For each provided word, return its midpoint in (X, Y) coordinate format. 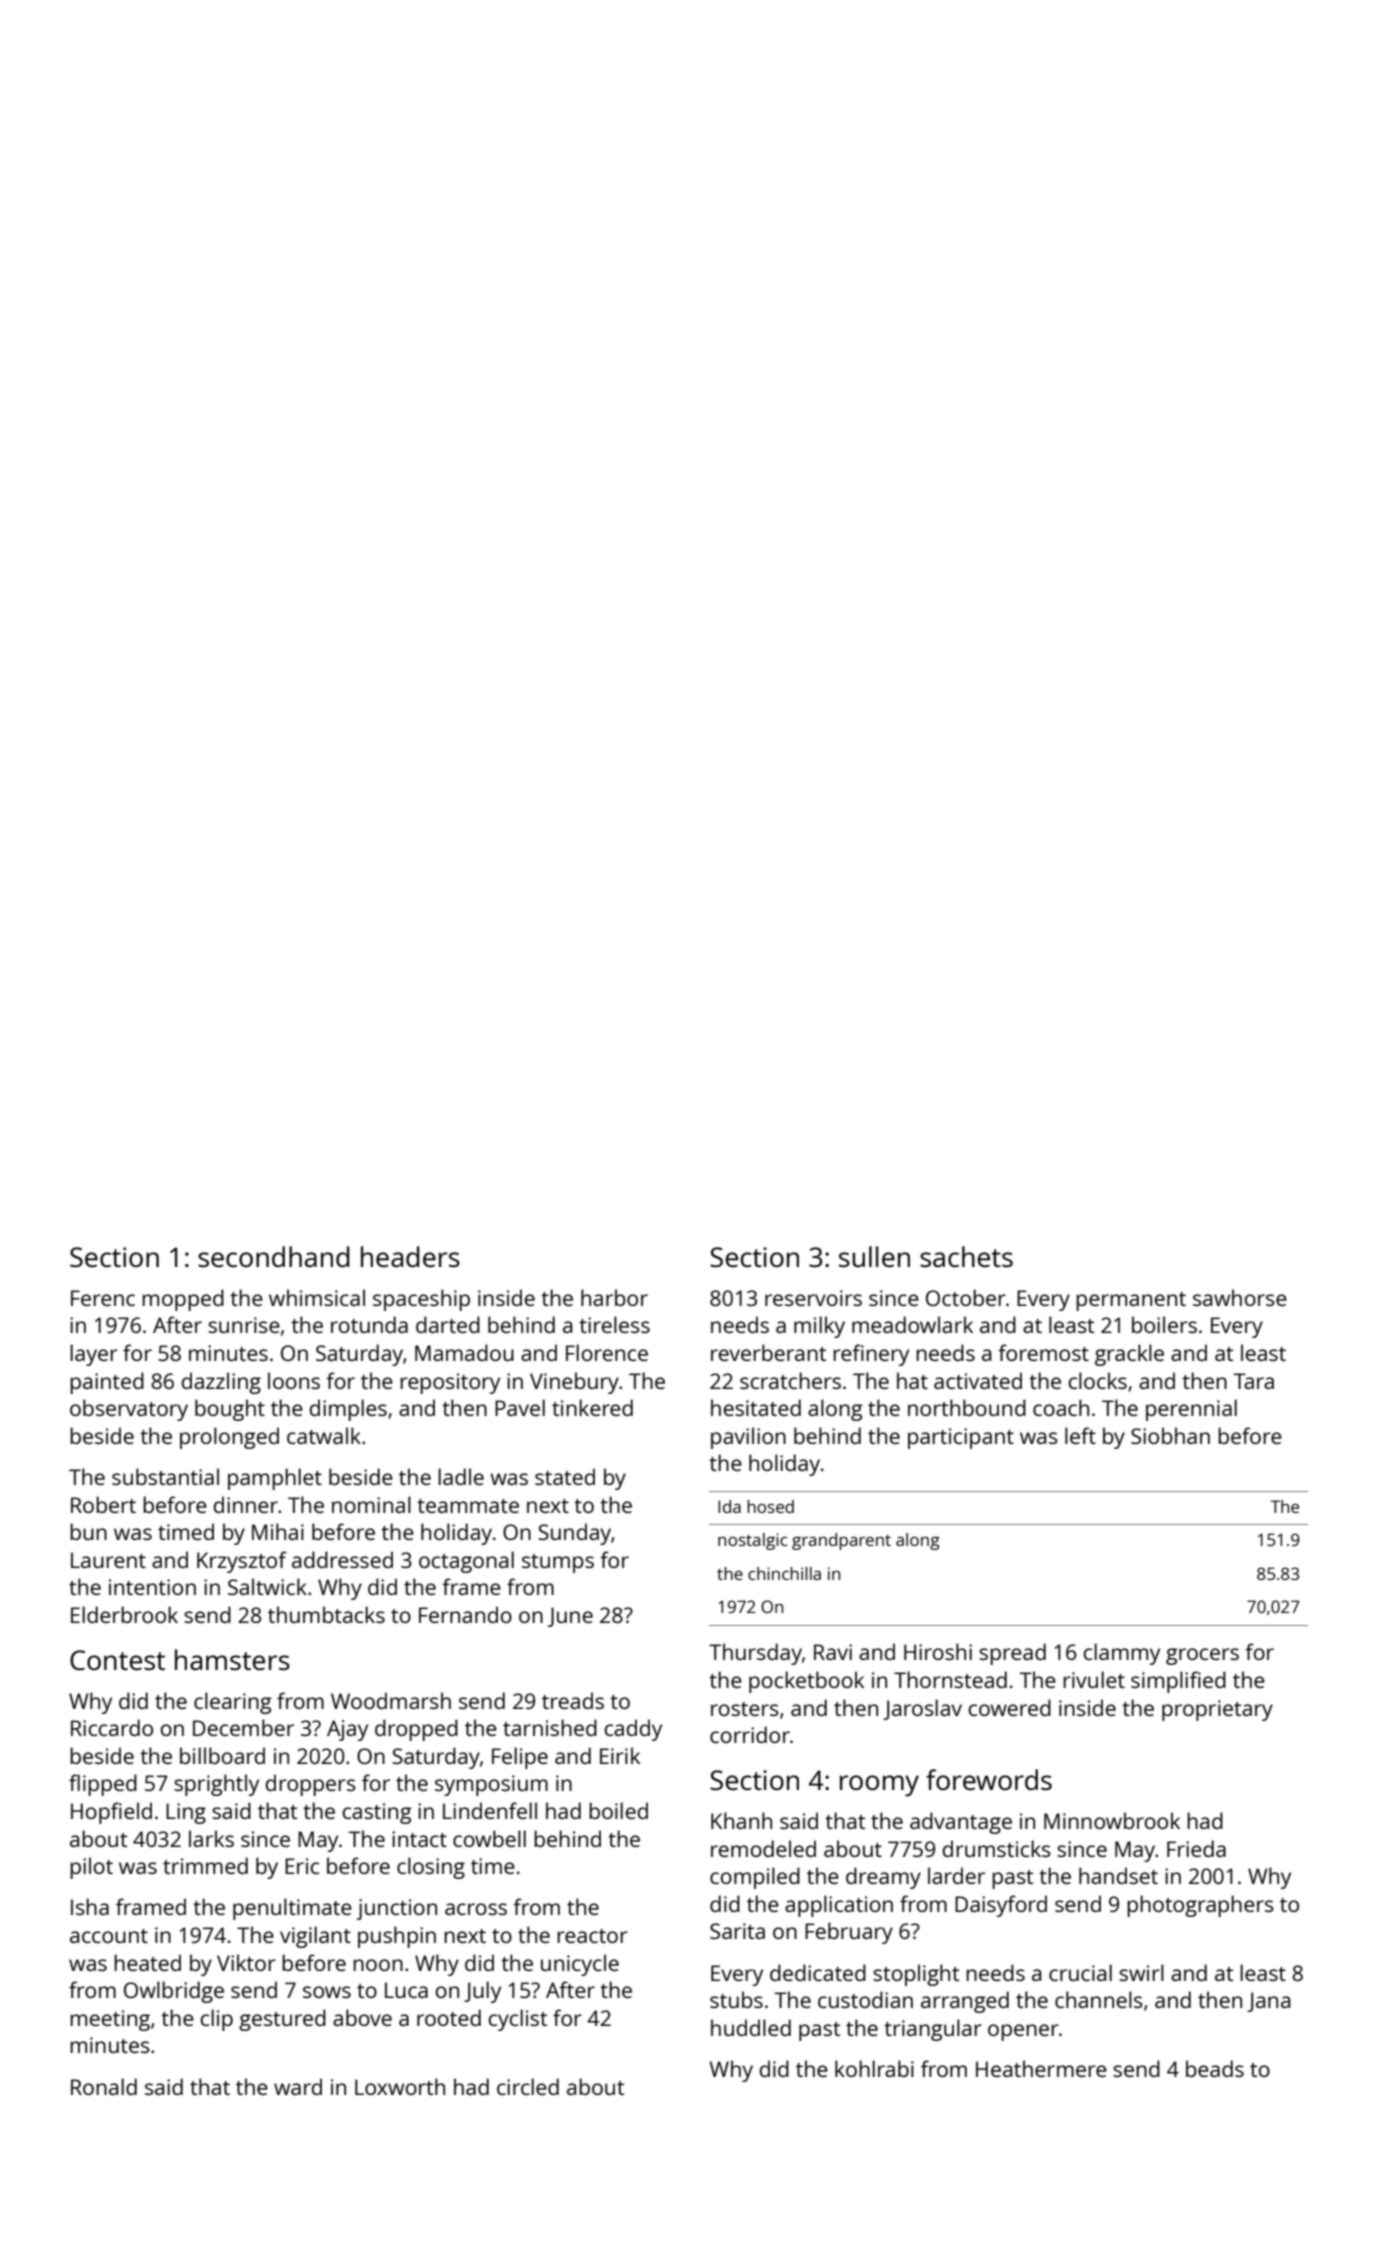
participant (961, 1438)
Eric (302, 1866)
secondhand (274, 1256)
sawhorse (1240, 1297)
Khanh (741, 1820)
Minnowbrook (1112, 1820)
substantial (165, 1476)
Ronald (104, 2086)
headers (410, 1256)
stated (565, 1476)
